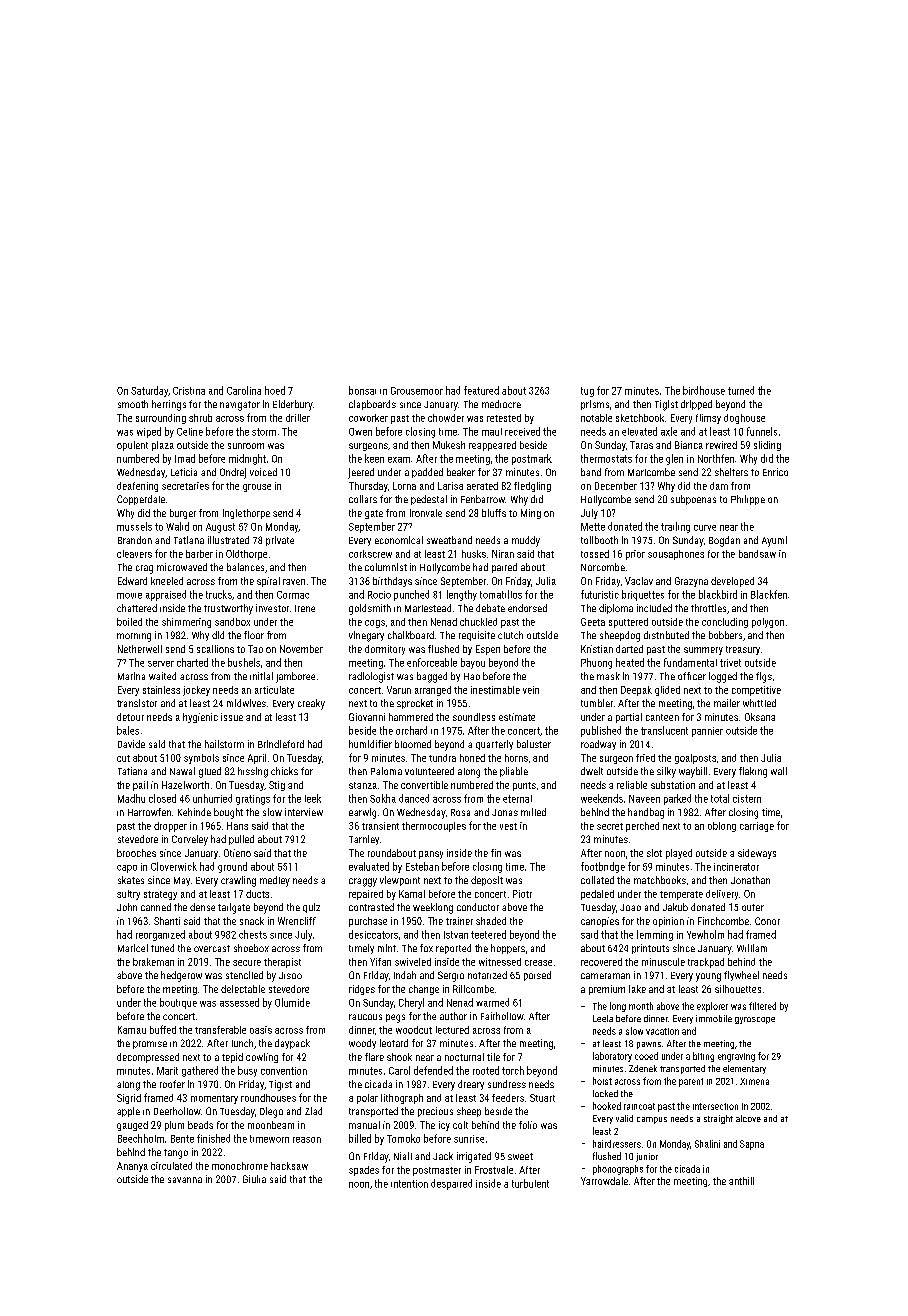  Describe the element at coordinates (639, 581) in the document. I see `Vaclav` at that location.
